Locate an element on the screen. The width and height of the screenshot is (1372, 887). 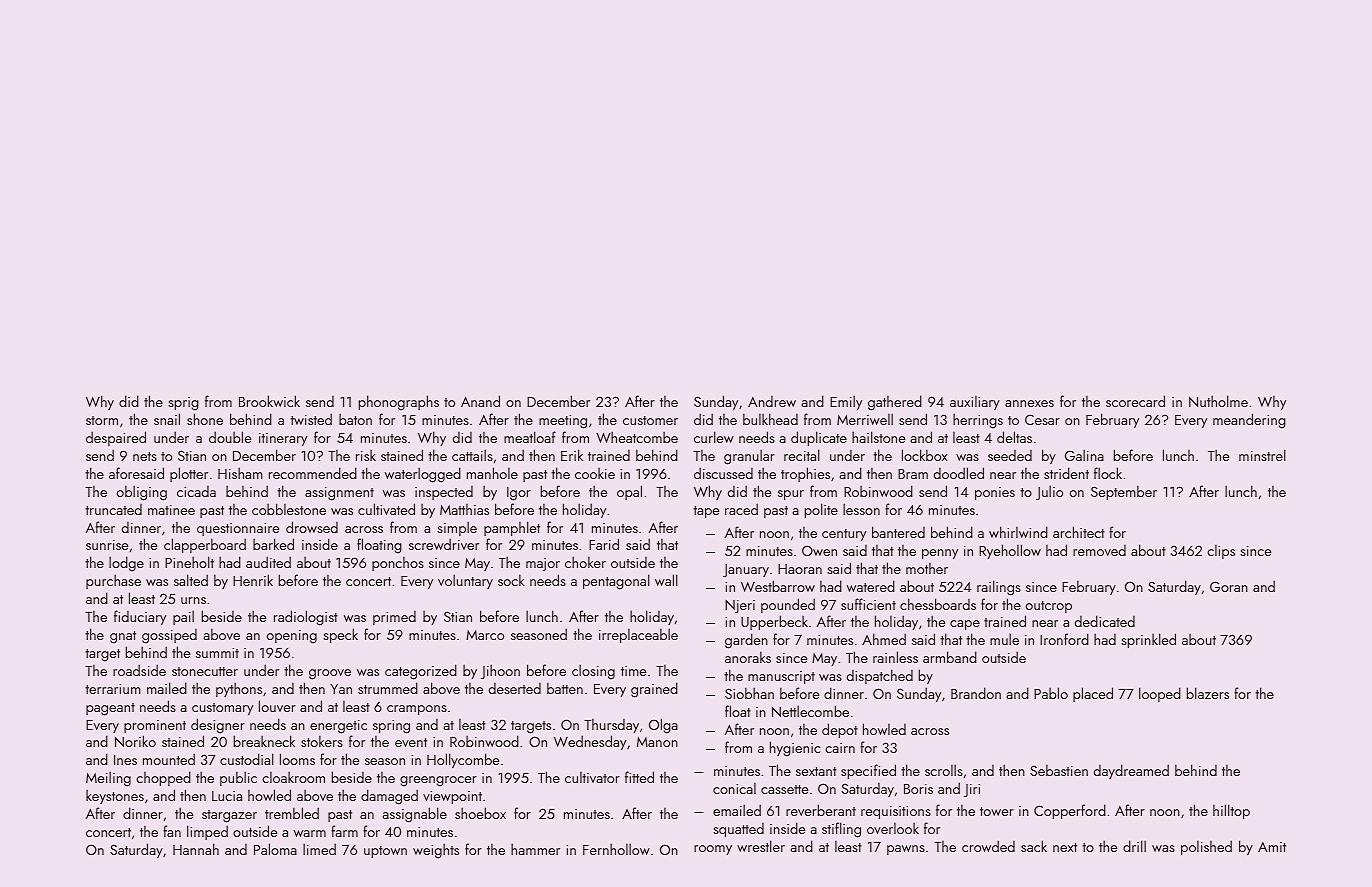
stargazer is located at coordinates (229, 816).
